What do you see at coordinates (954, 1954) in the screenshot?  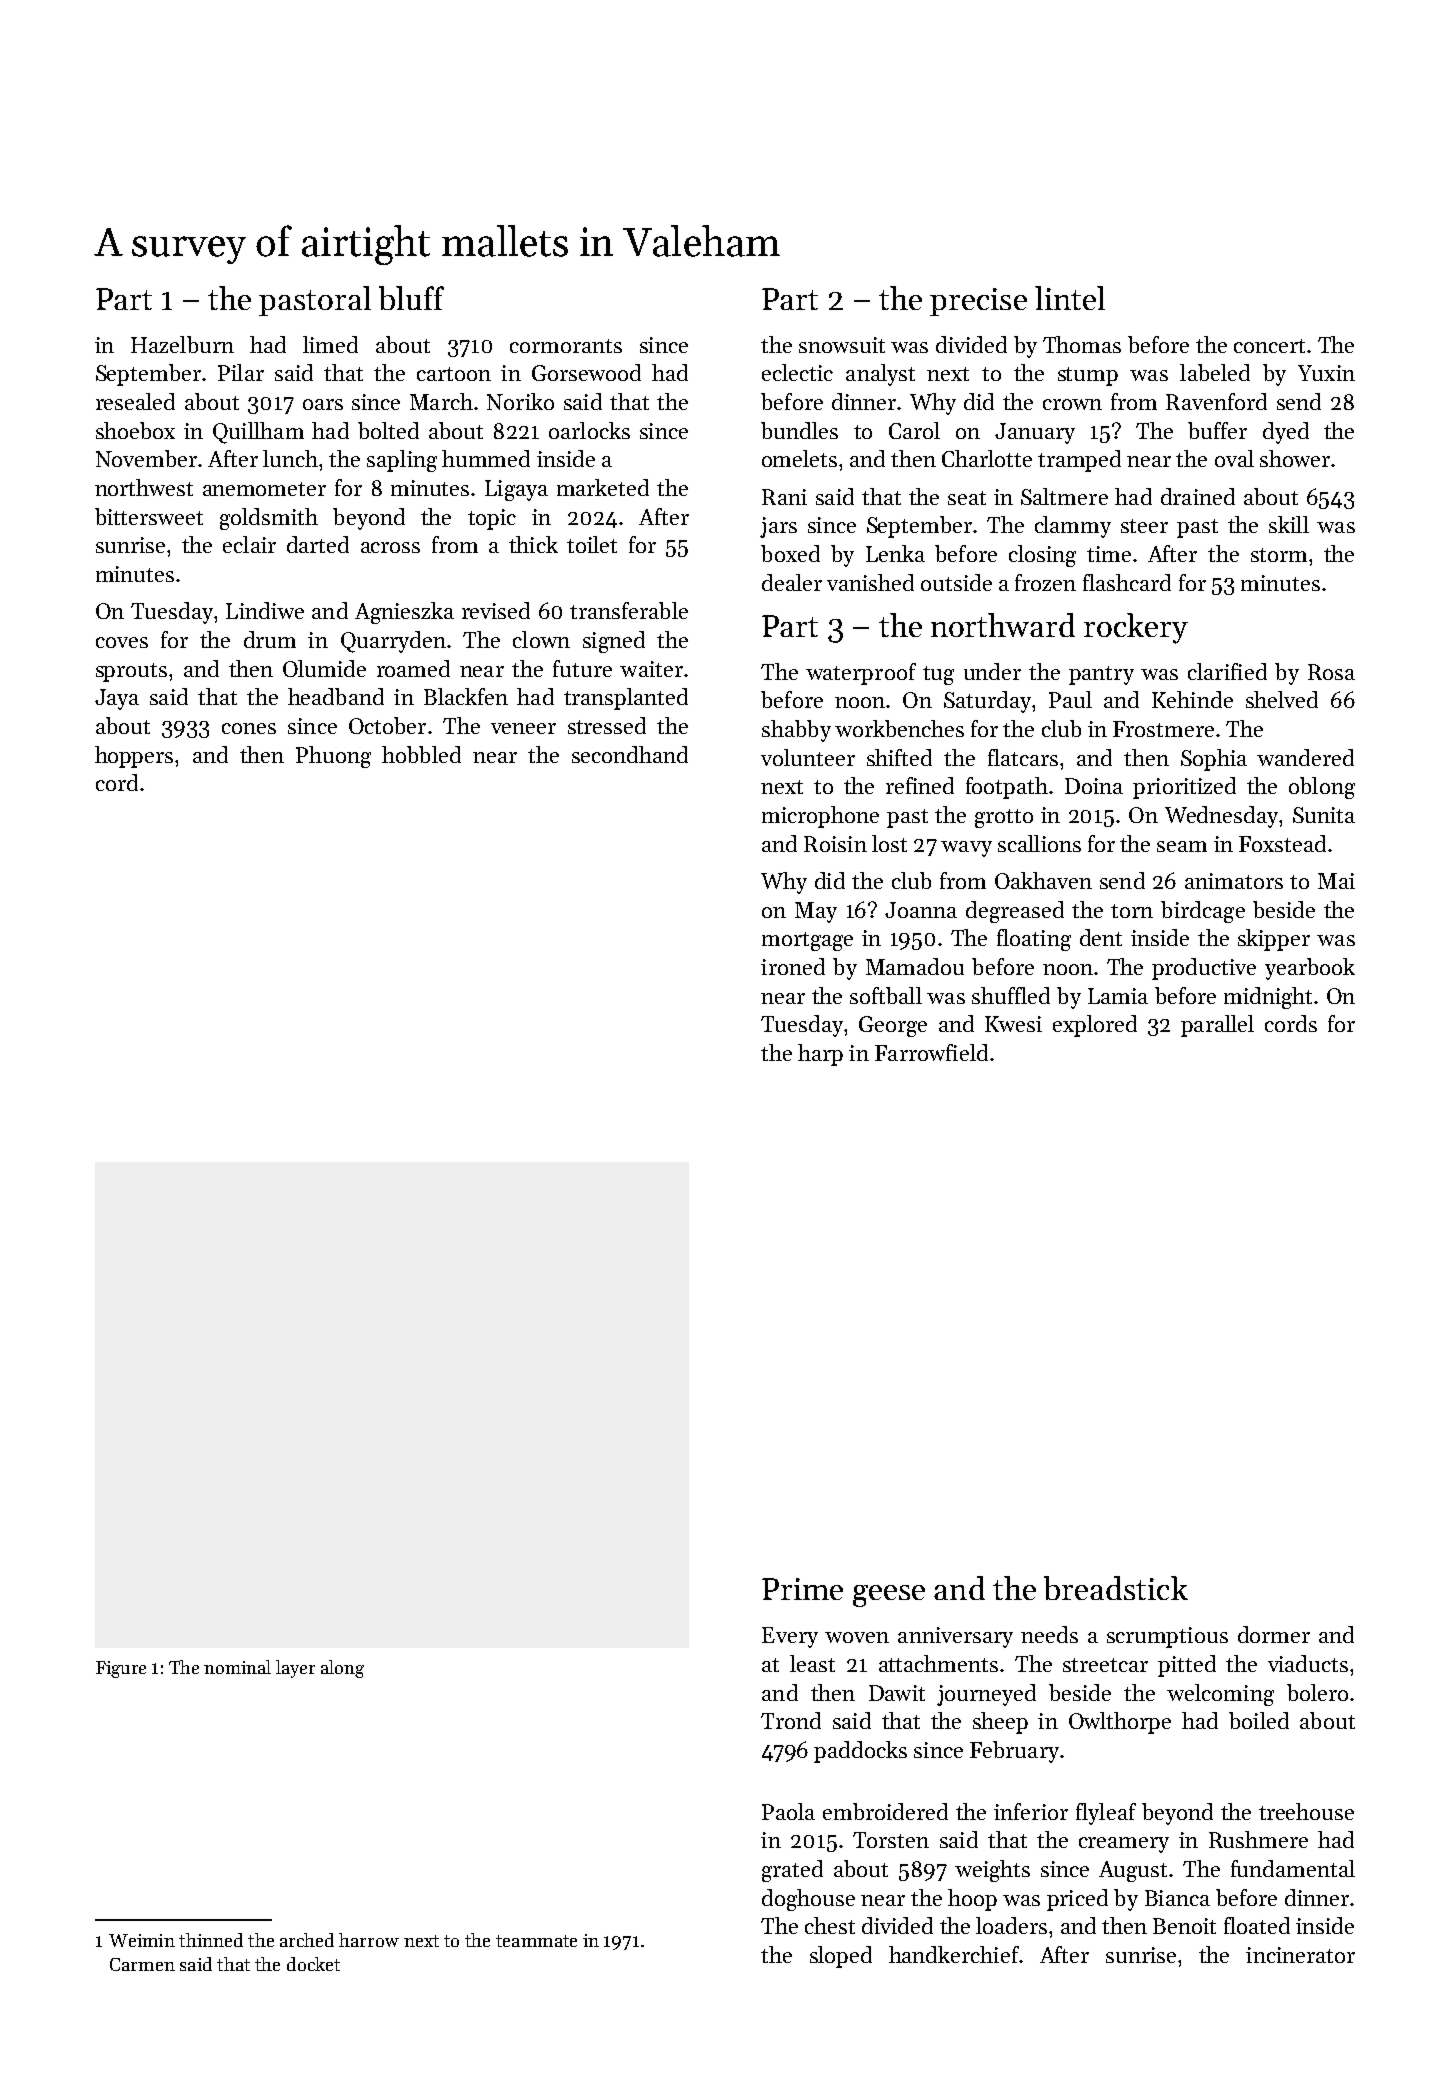 I see `handkerchief` at bounding box center [954, 1954].
